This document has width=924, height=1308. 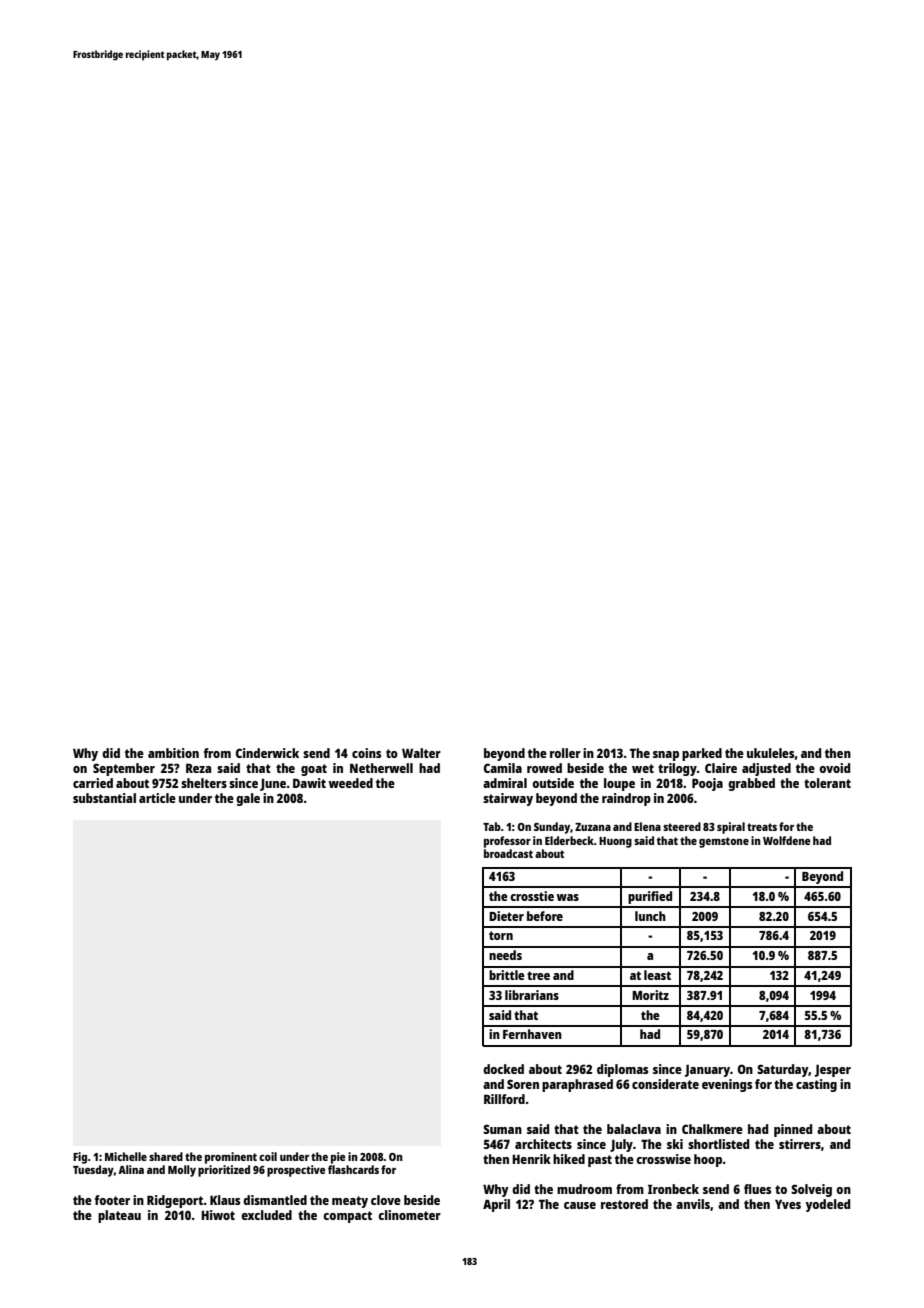 I want to click on roller, so click(x=565, y=753).
